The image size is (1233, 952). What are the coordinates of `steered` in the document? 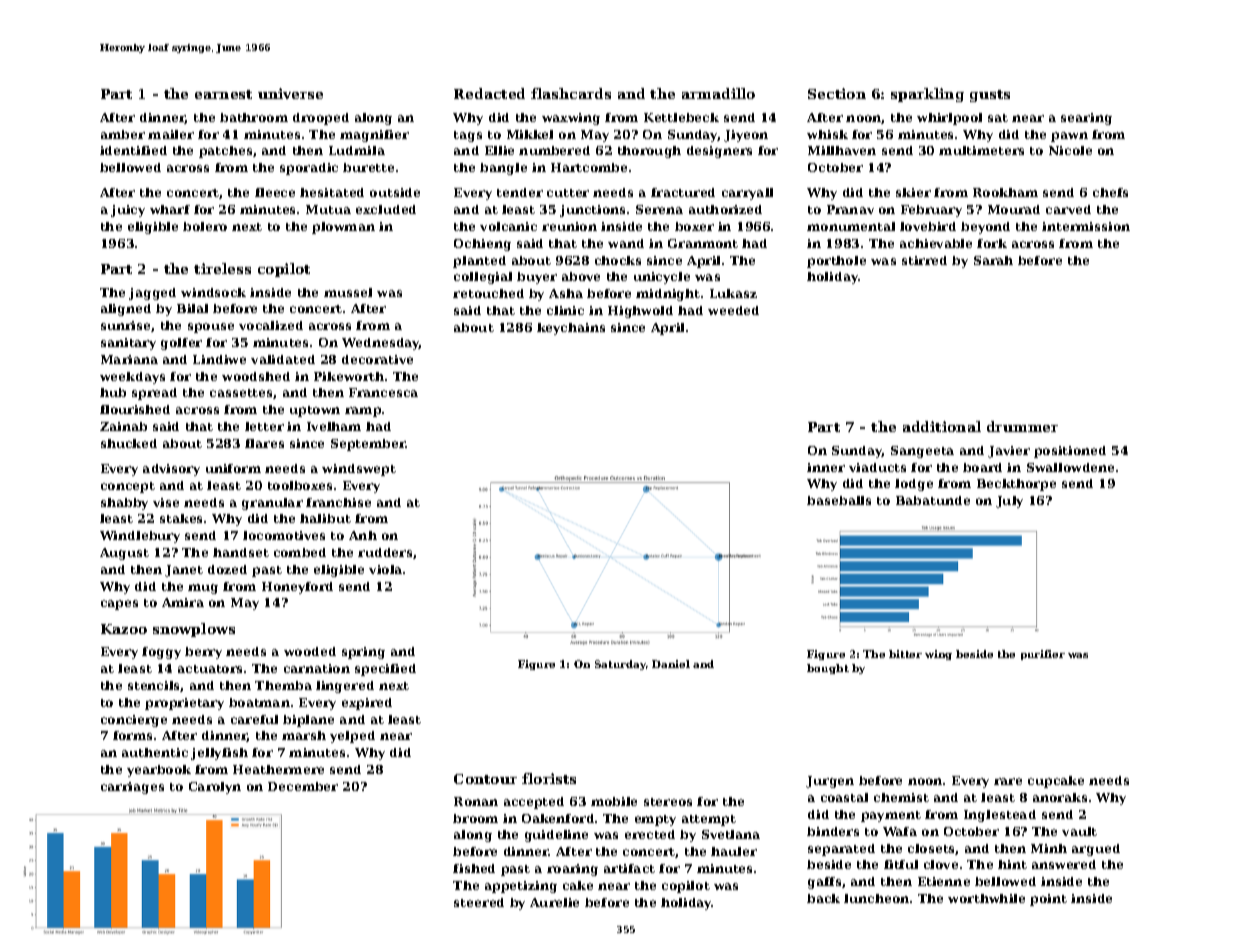 It's located at (479, 902).
